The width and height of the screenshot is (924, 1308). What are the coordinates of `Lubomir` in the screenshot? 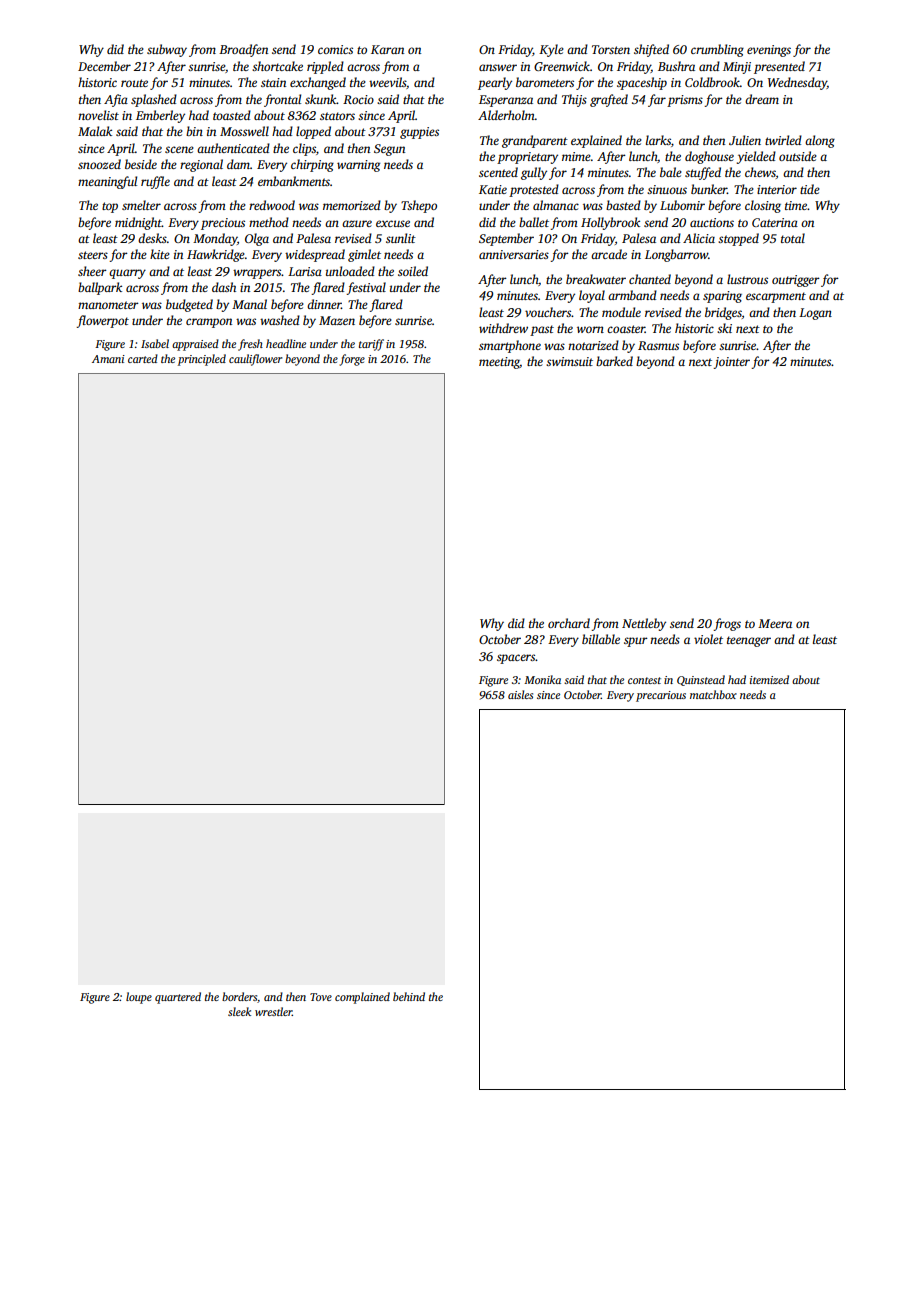 It's located at (682, 205).
